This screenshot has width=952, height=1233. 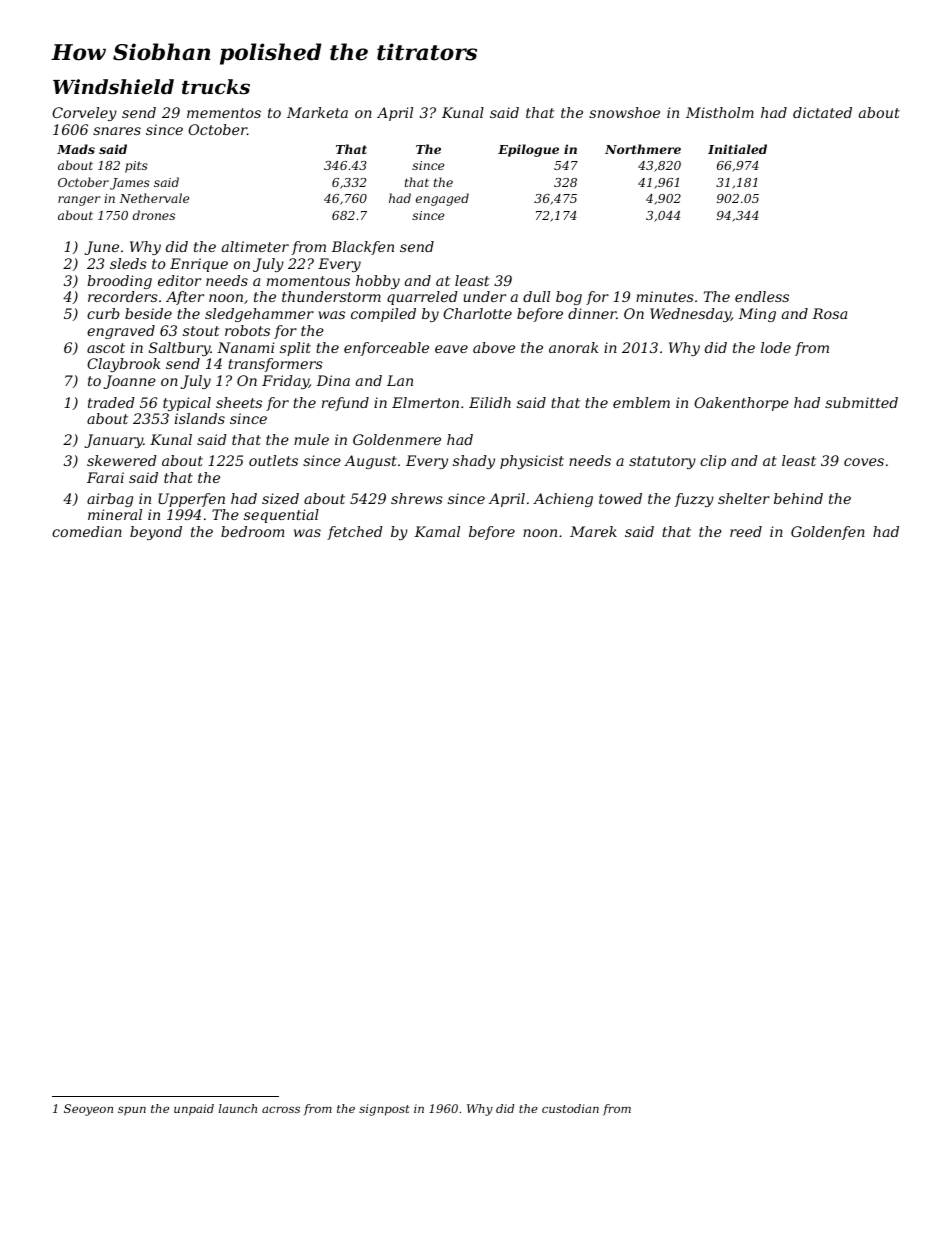 What do you see at coordinates (570, 1108) in the screenshot?
I see `custodian` at bounding box center [570, 1108].
